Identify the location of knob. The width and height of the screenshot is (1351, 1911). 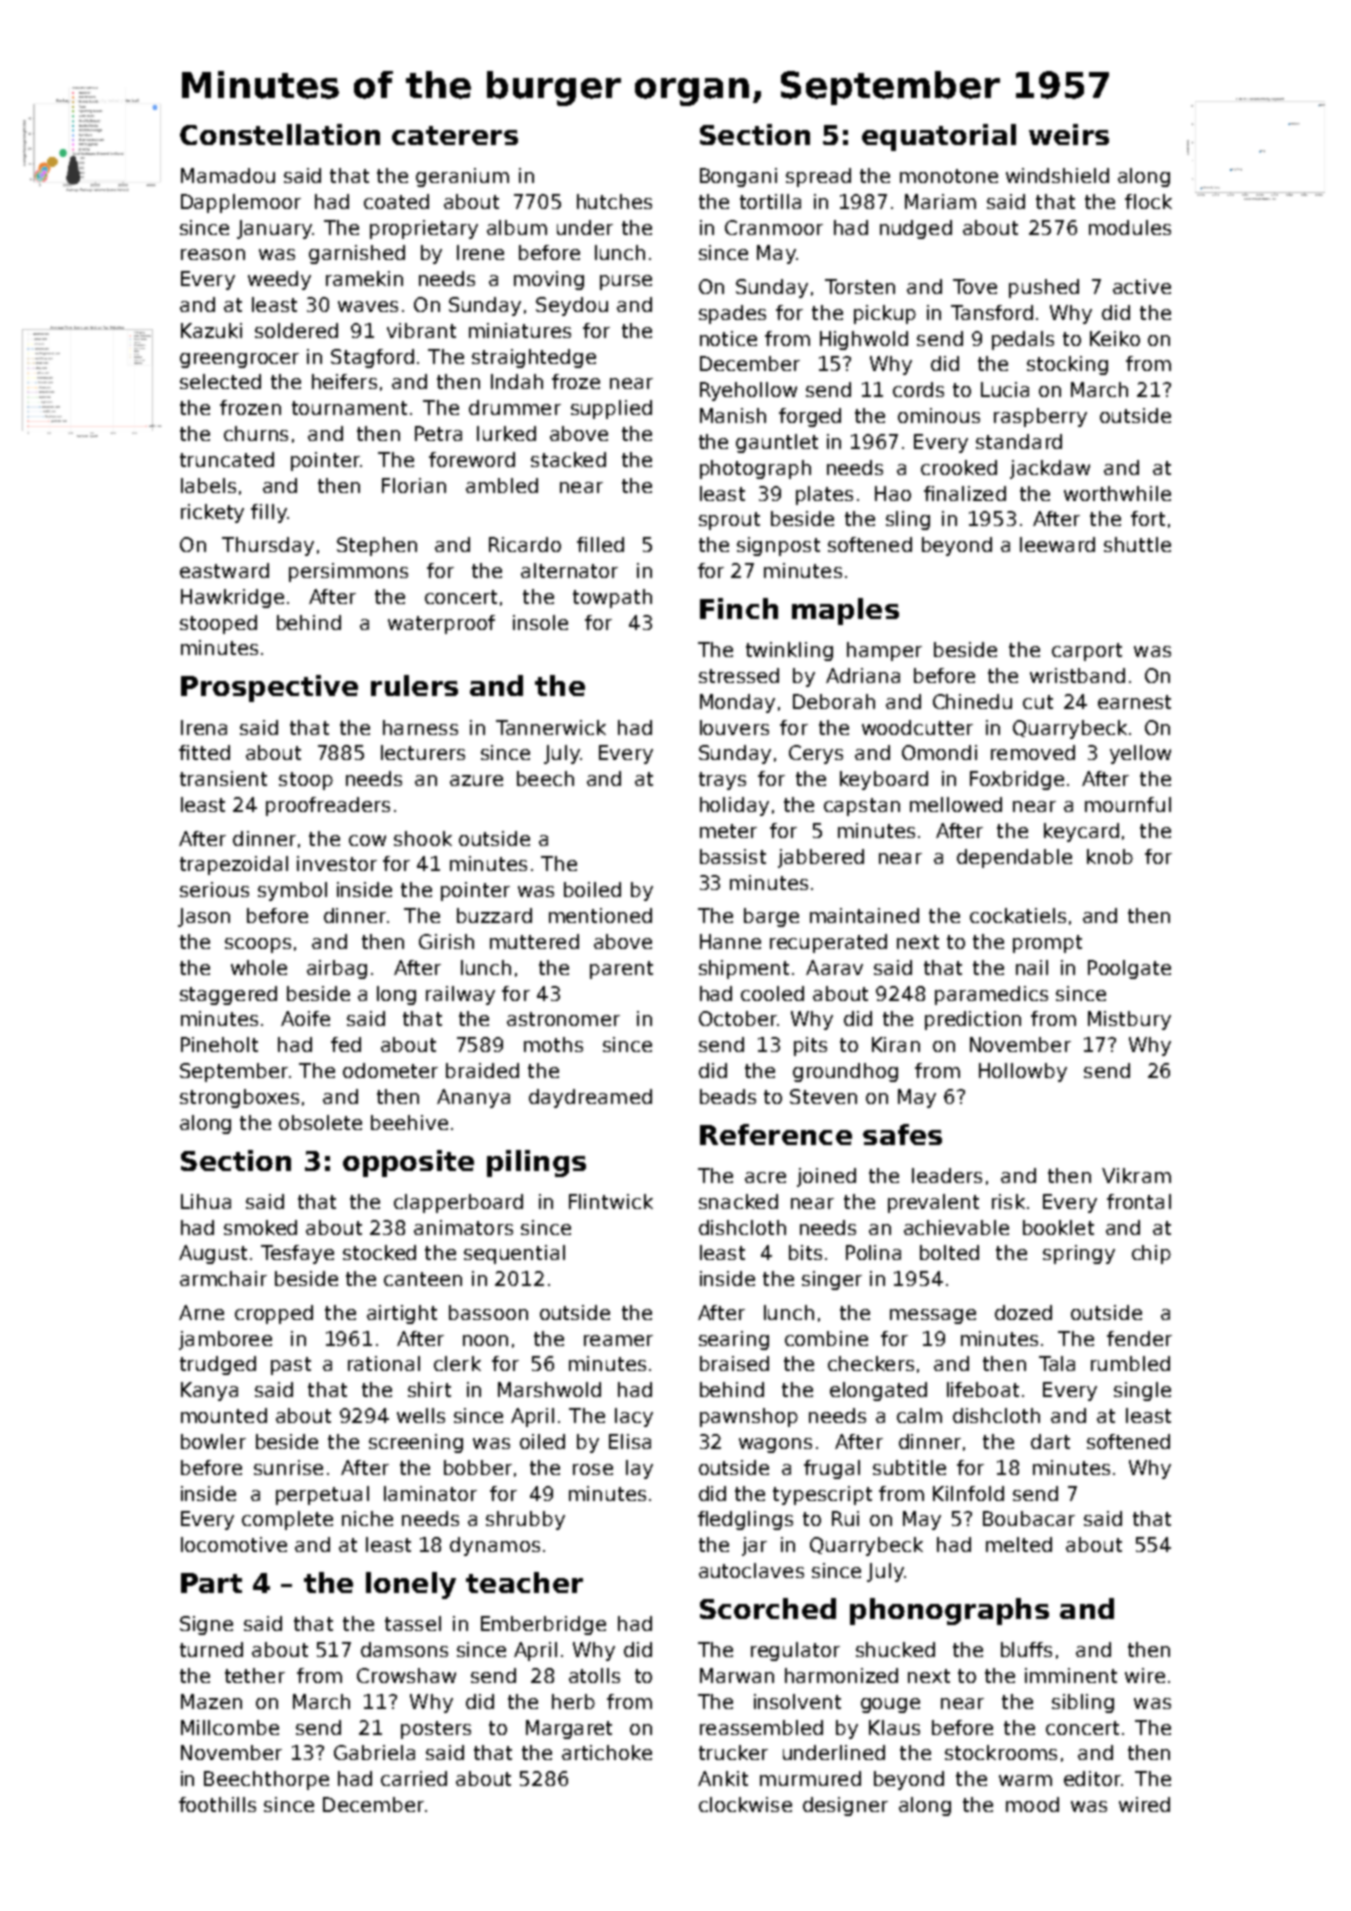
(1110, 856).
